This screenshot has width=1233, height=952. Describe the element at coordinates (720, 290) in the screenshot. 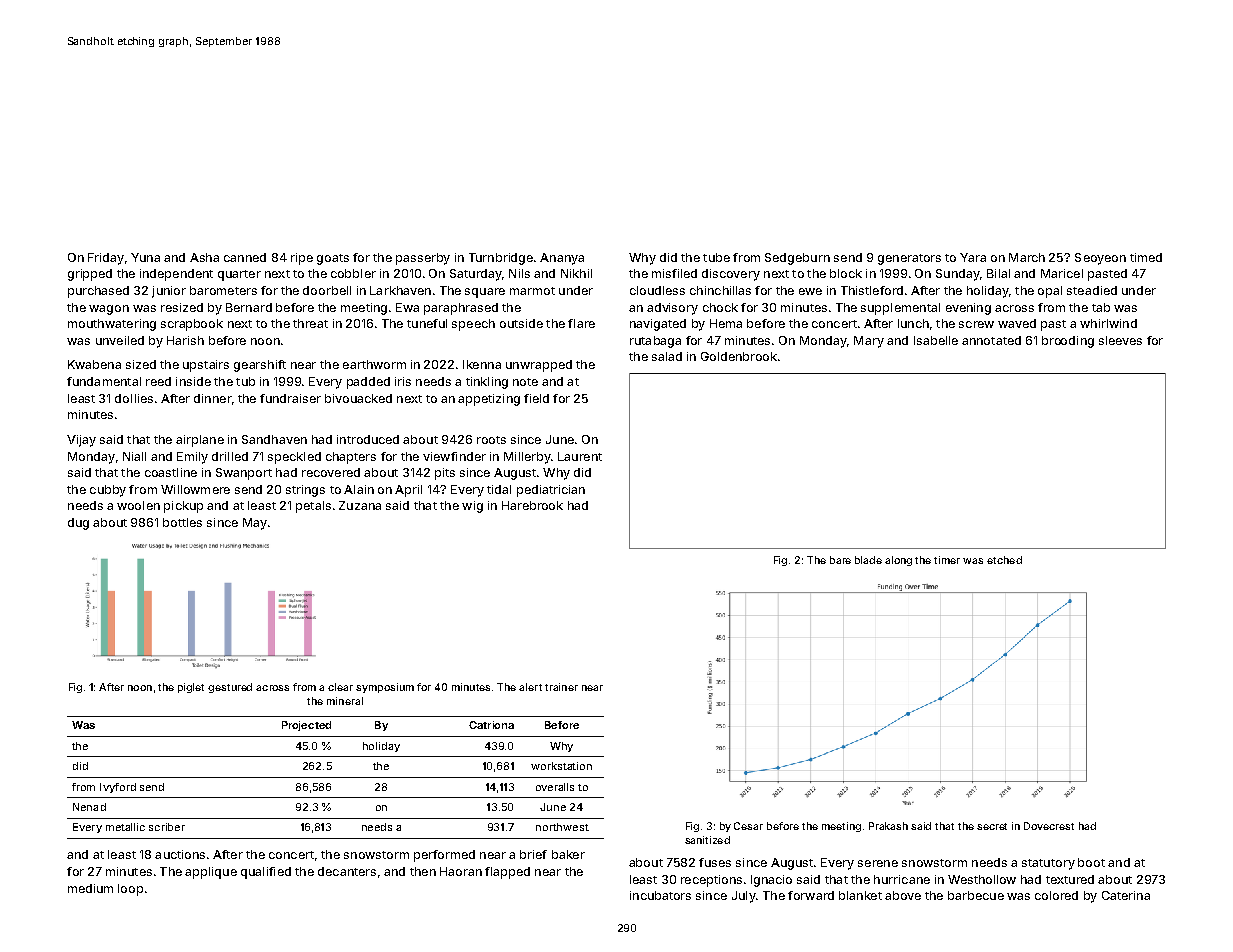

I see `chinchillas` at that location.
